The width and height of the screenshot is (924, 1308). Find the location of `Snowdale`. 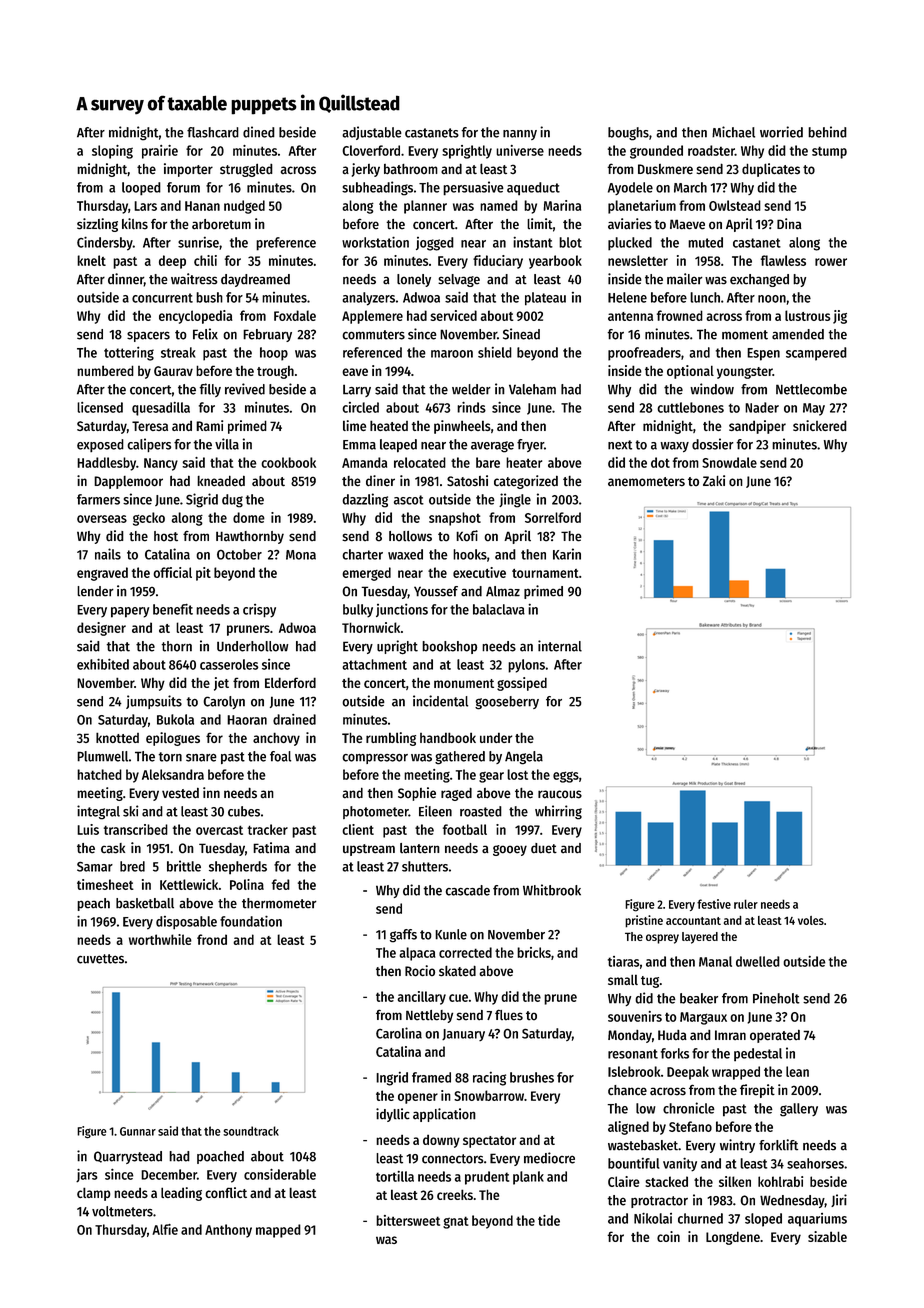

Snowdale is located at coordinates (729, 462).
